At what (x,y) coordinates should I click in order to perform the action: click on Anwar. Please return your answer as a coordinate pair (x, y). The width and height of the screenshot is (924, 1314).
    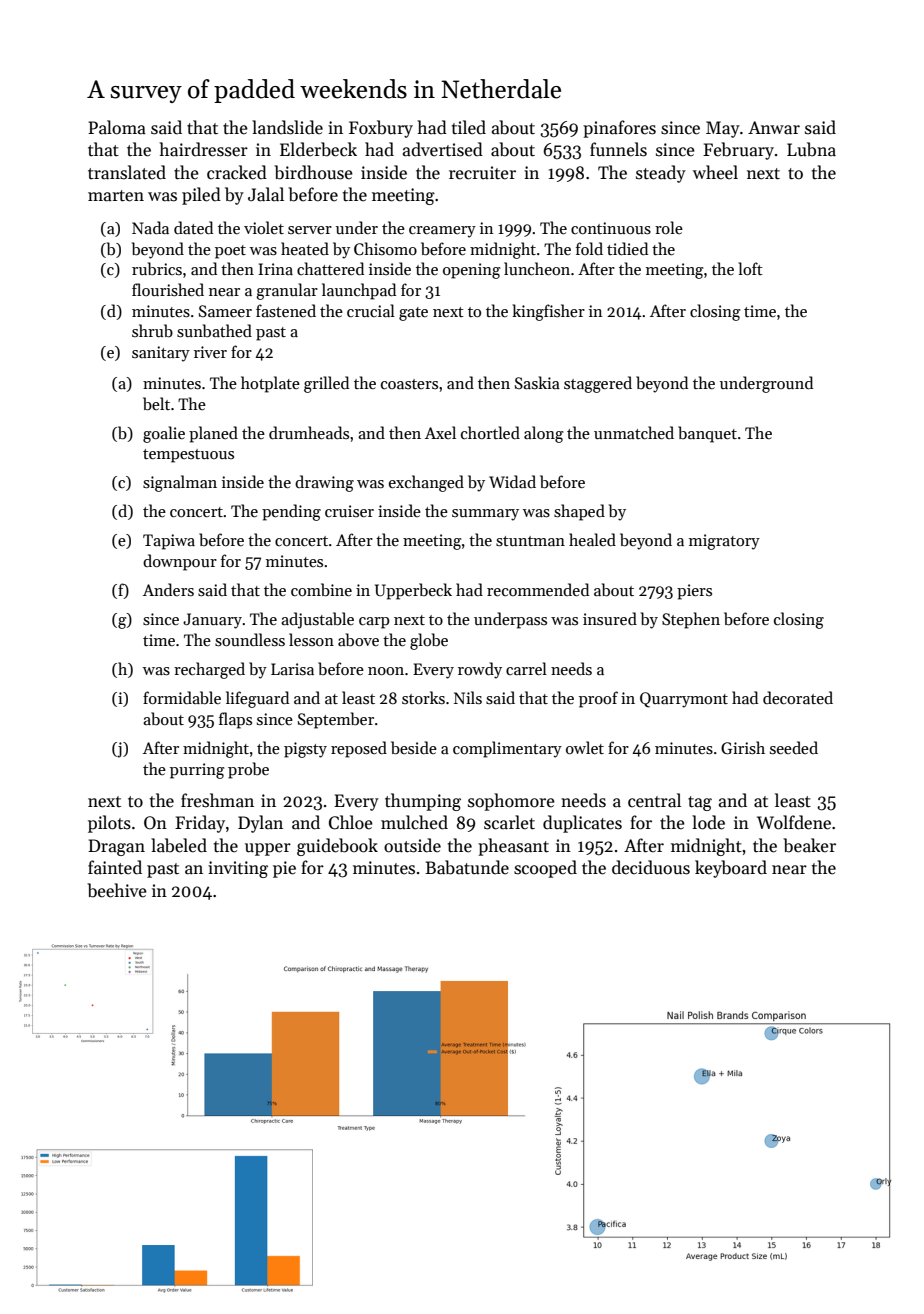
    Looking at the image, I should click on (774, 128).
